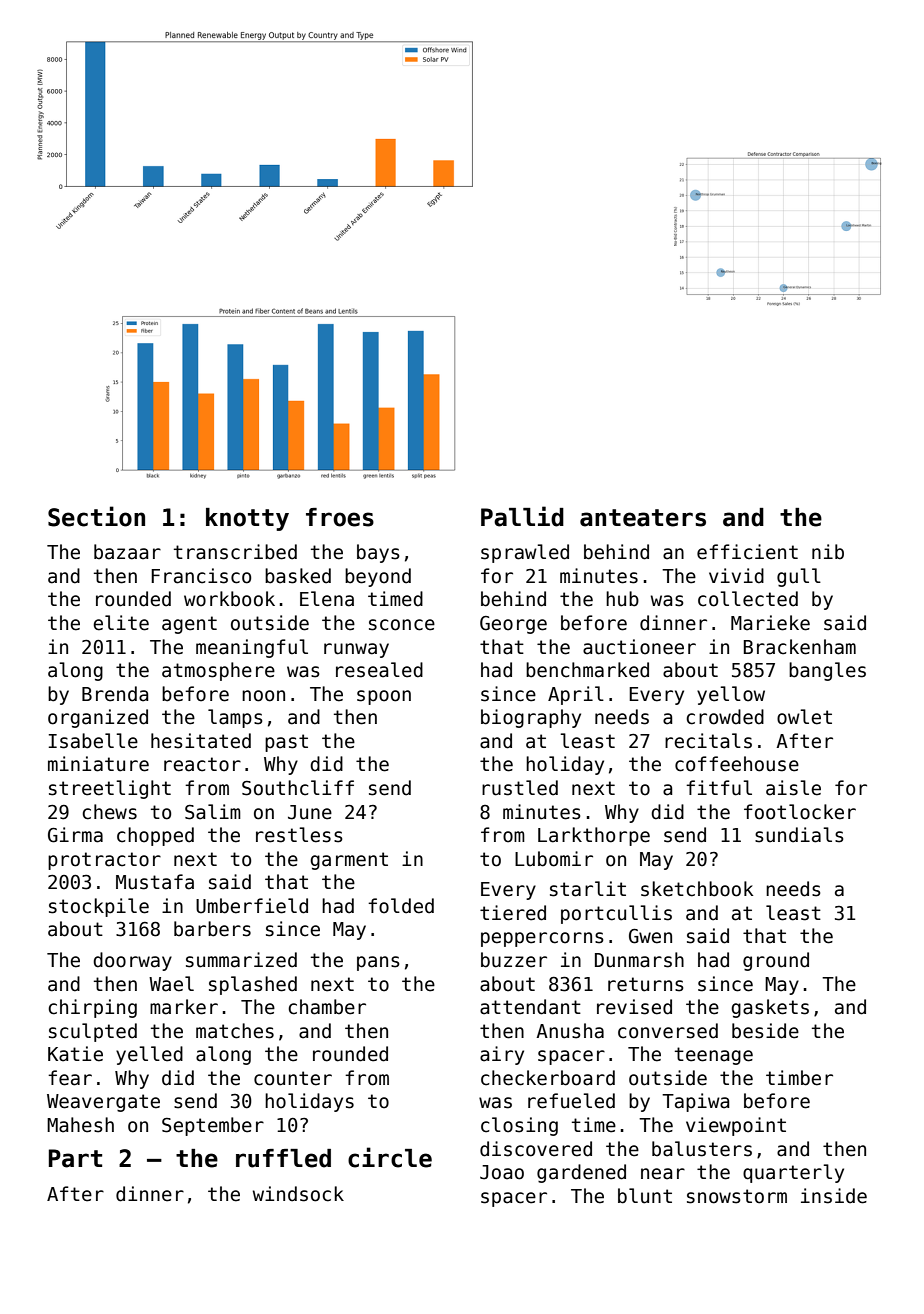 The width and height of the screenshot is (924, 1314). Describe the element at coordinates (571, 1101) in the screenshot. I see `refueled` at that location.
